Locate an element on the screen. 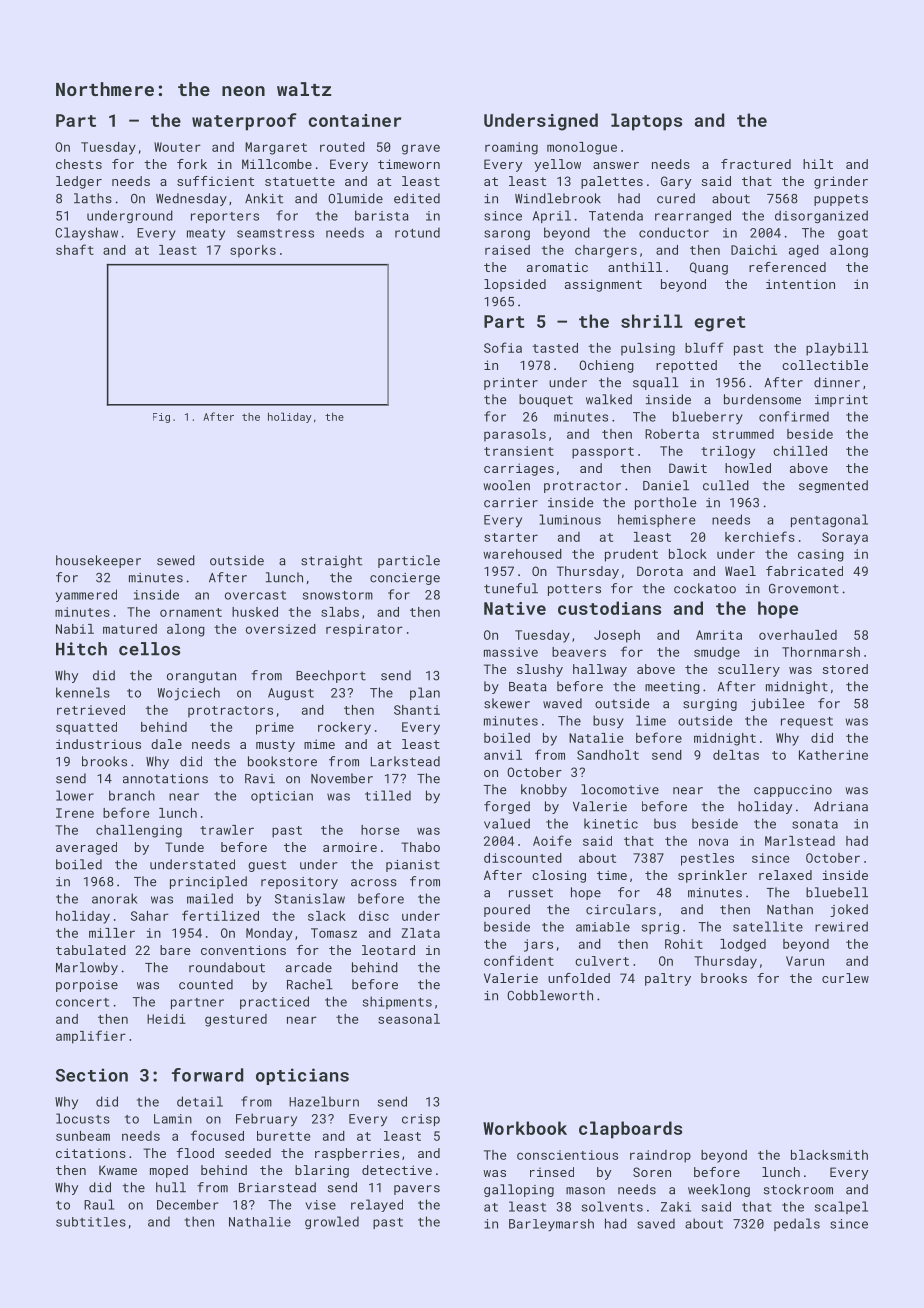  referenced is located at coordinates (787, 267).
